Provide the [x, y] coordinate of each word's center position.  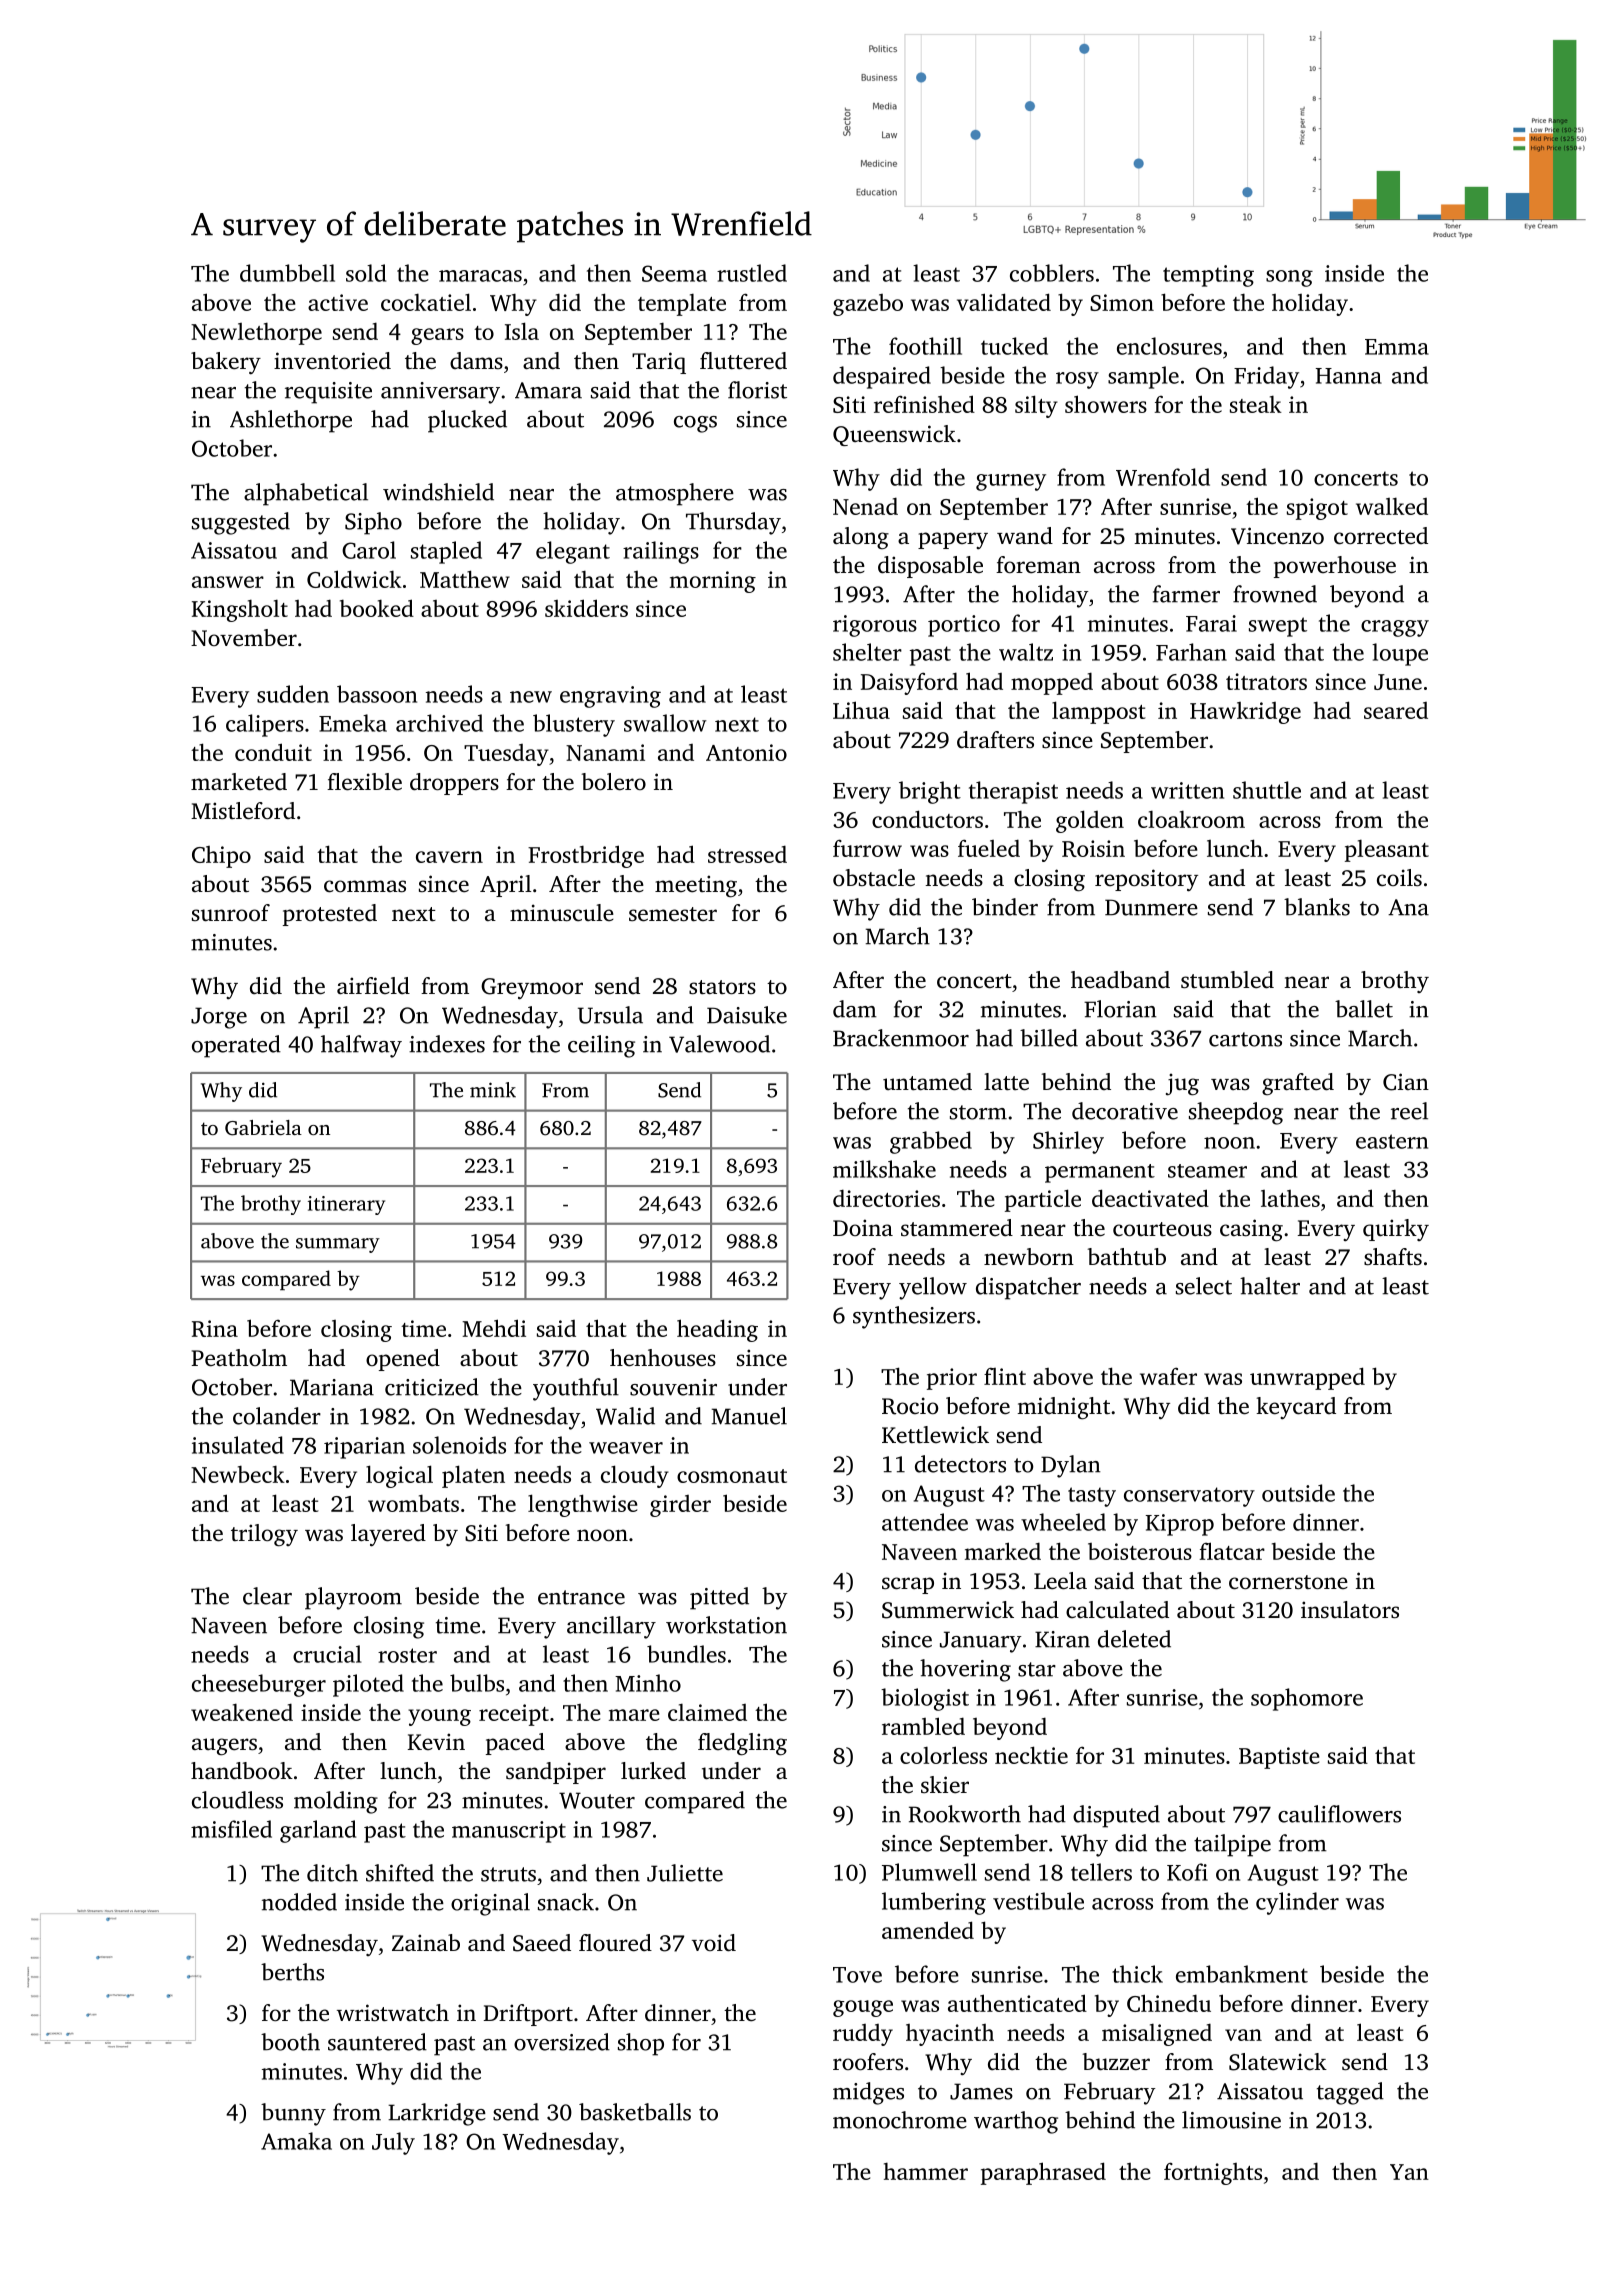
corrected [1381, 536]
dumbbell [287, 273]
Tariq [659, 363]
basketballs [635, 2112]
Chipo [221, 857]
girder [680, 1506]
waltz [1026, 652]
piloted [368, 1685]
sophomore [1307, 1699]
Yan [1409, 2172]
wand [1025, 535]
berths [292, 1972]
